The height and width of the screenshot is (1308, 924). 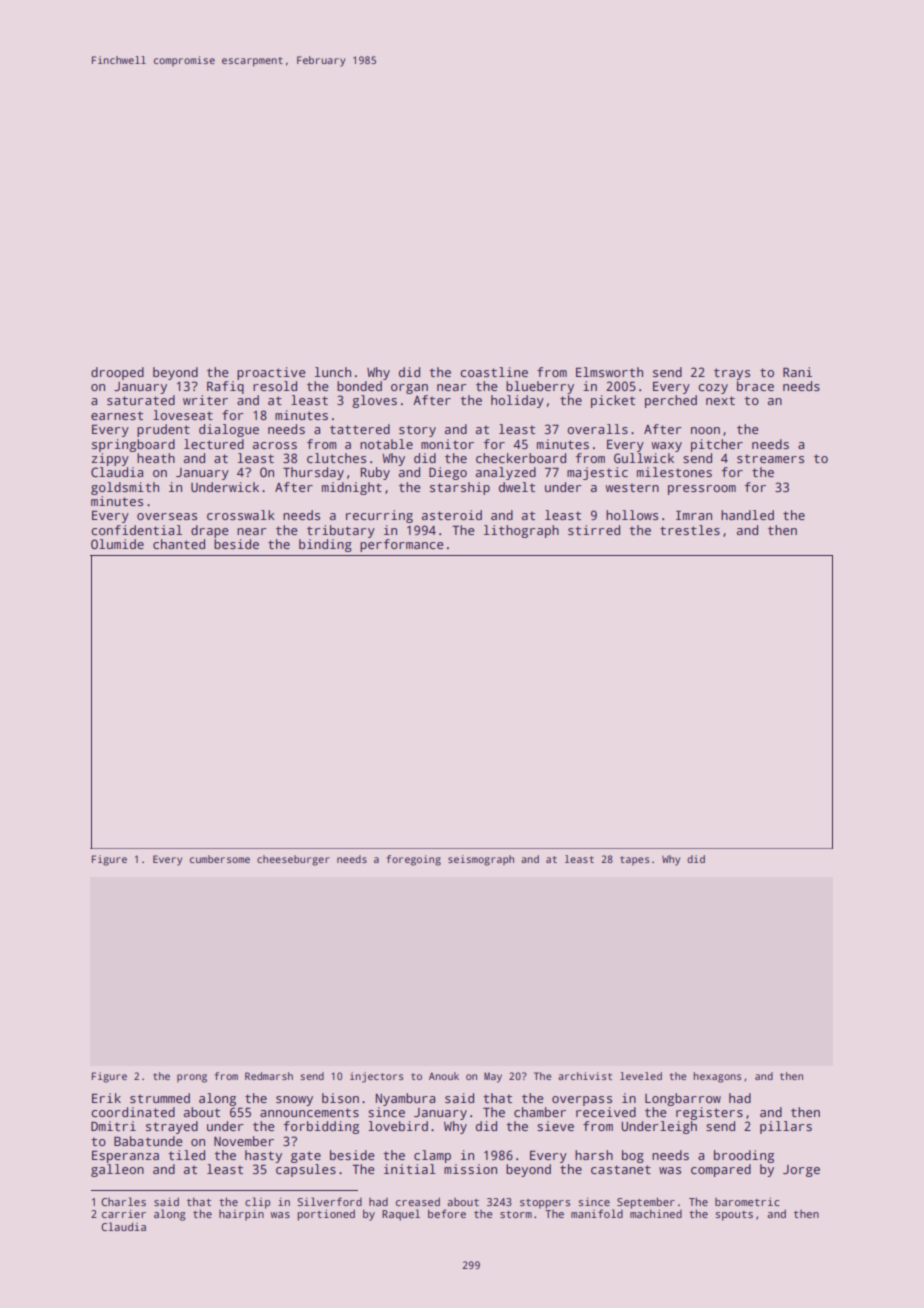 I want to click on chanted, so click(x=179, y=544).
